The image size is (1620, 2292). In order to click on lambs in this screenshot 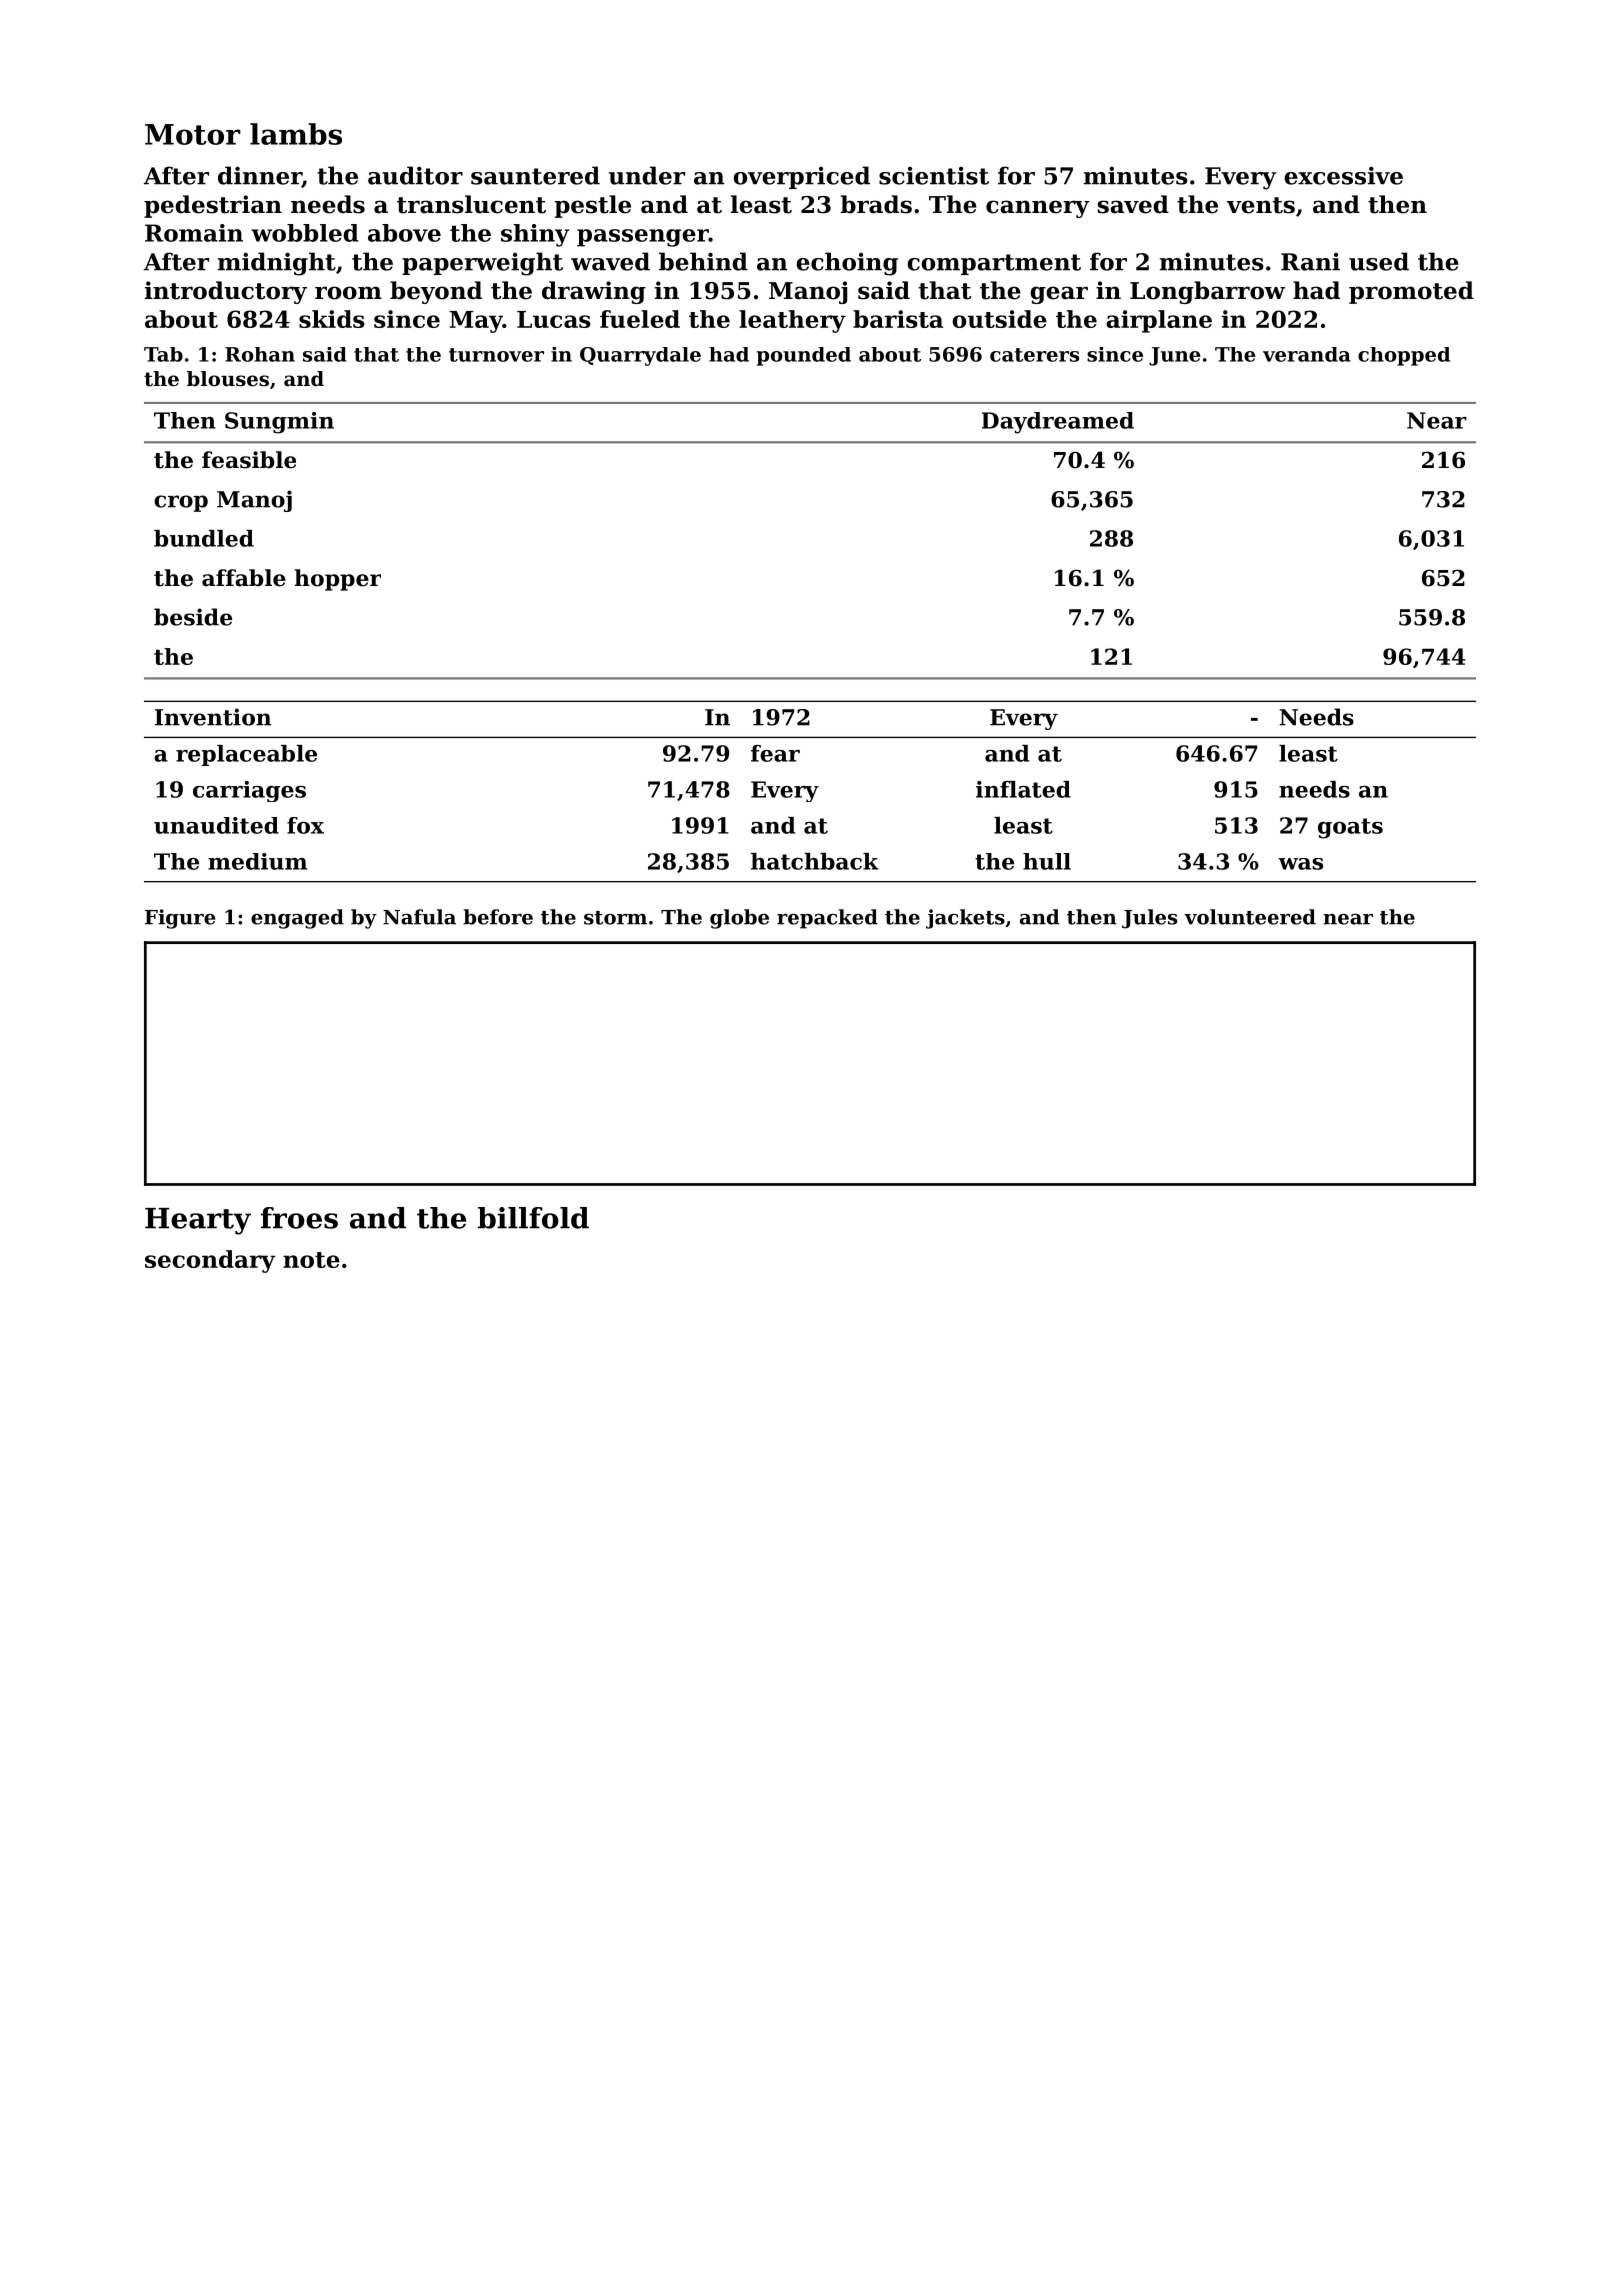, I will do `click(296, 134)`.
